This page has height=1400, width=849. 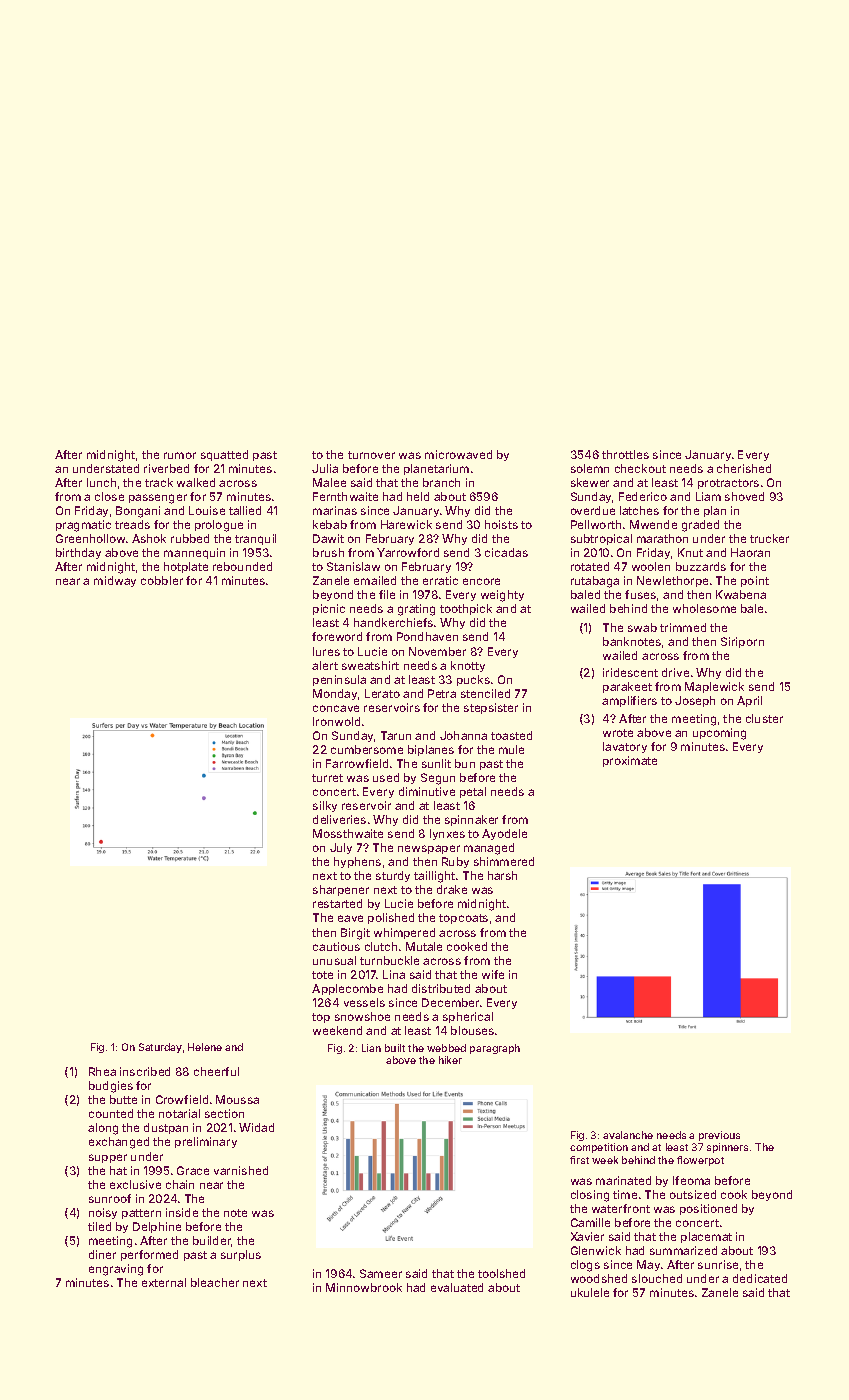 What do you see at coordinates (116, 1270) in the page?
I see `engraving` at bounding box center [116, 1270].
